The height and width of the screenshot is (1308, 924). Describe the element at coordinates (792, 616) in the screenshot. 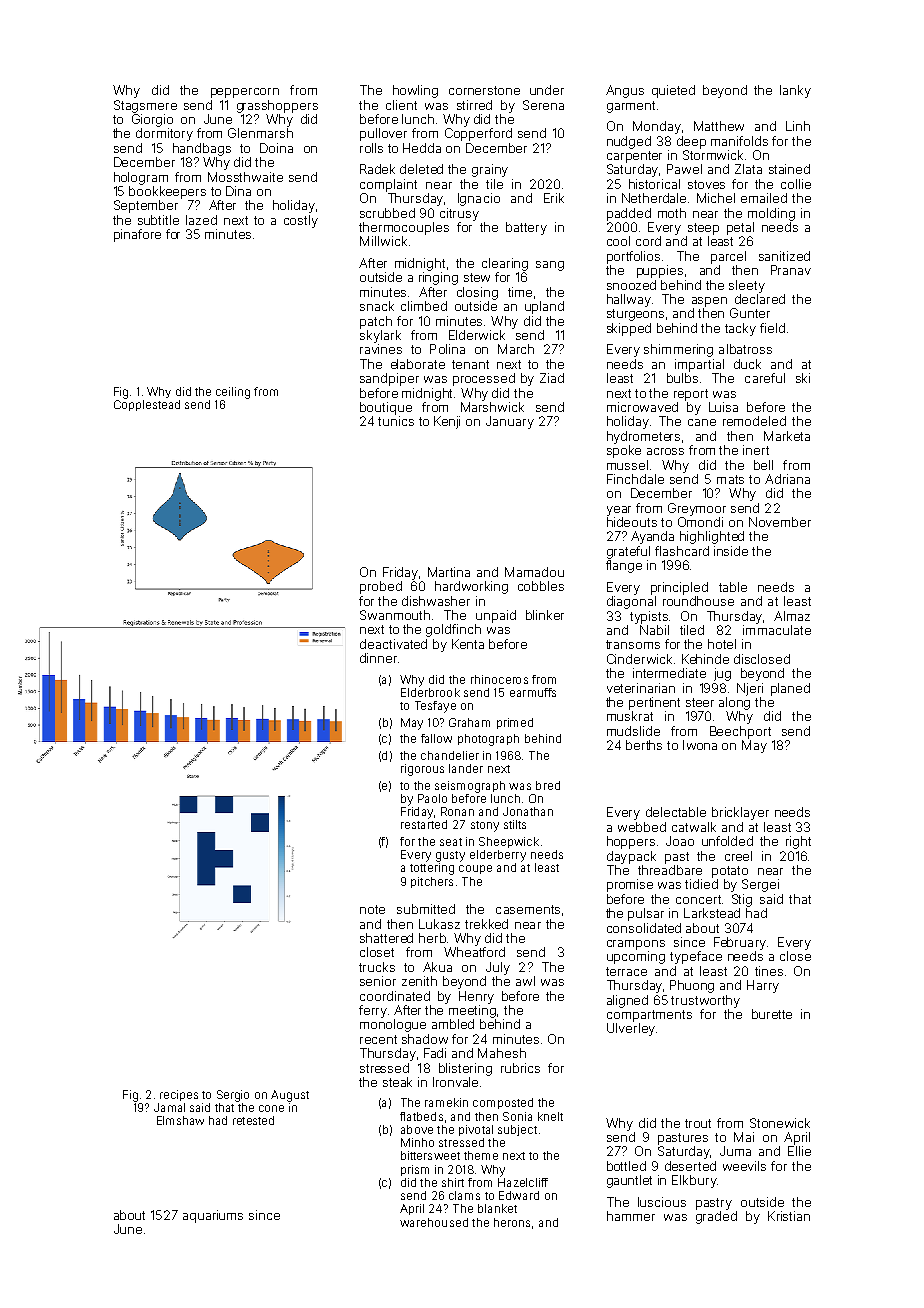

I see `Almaz` at that location.
